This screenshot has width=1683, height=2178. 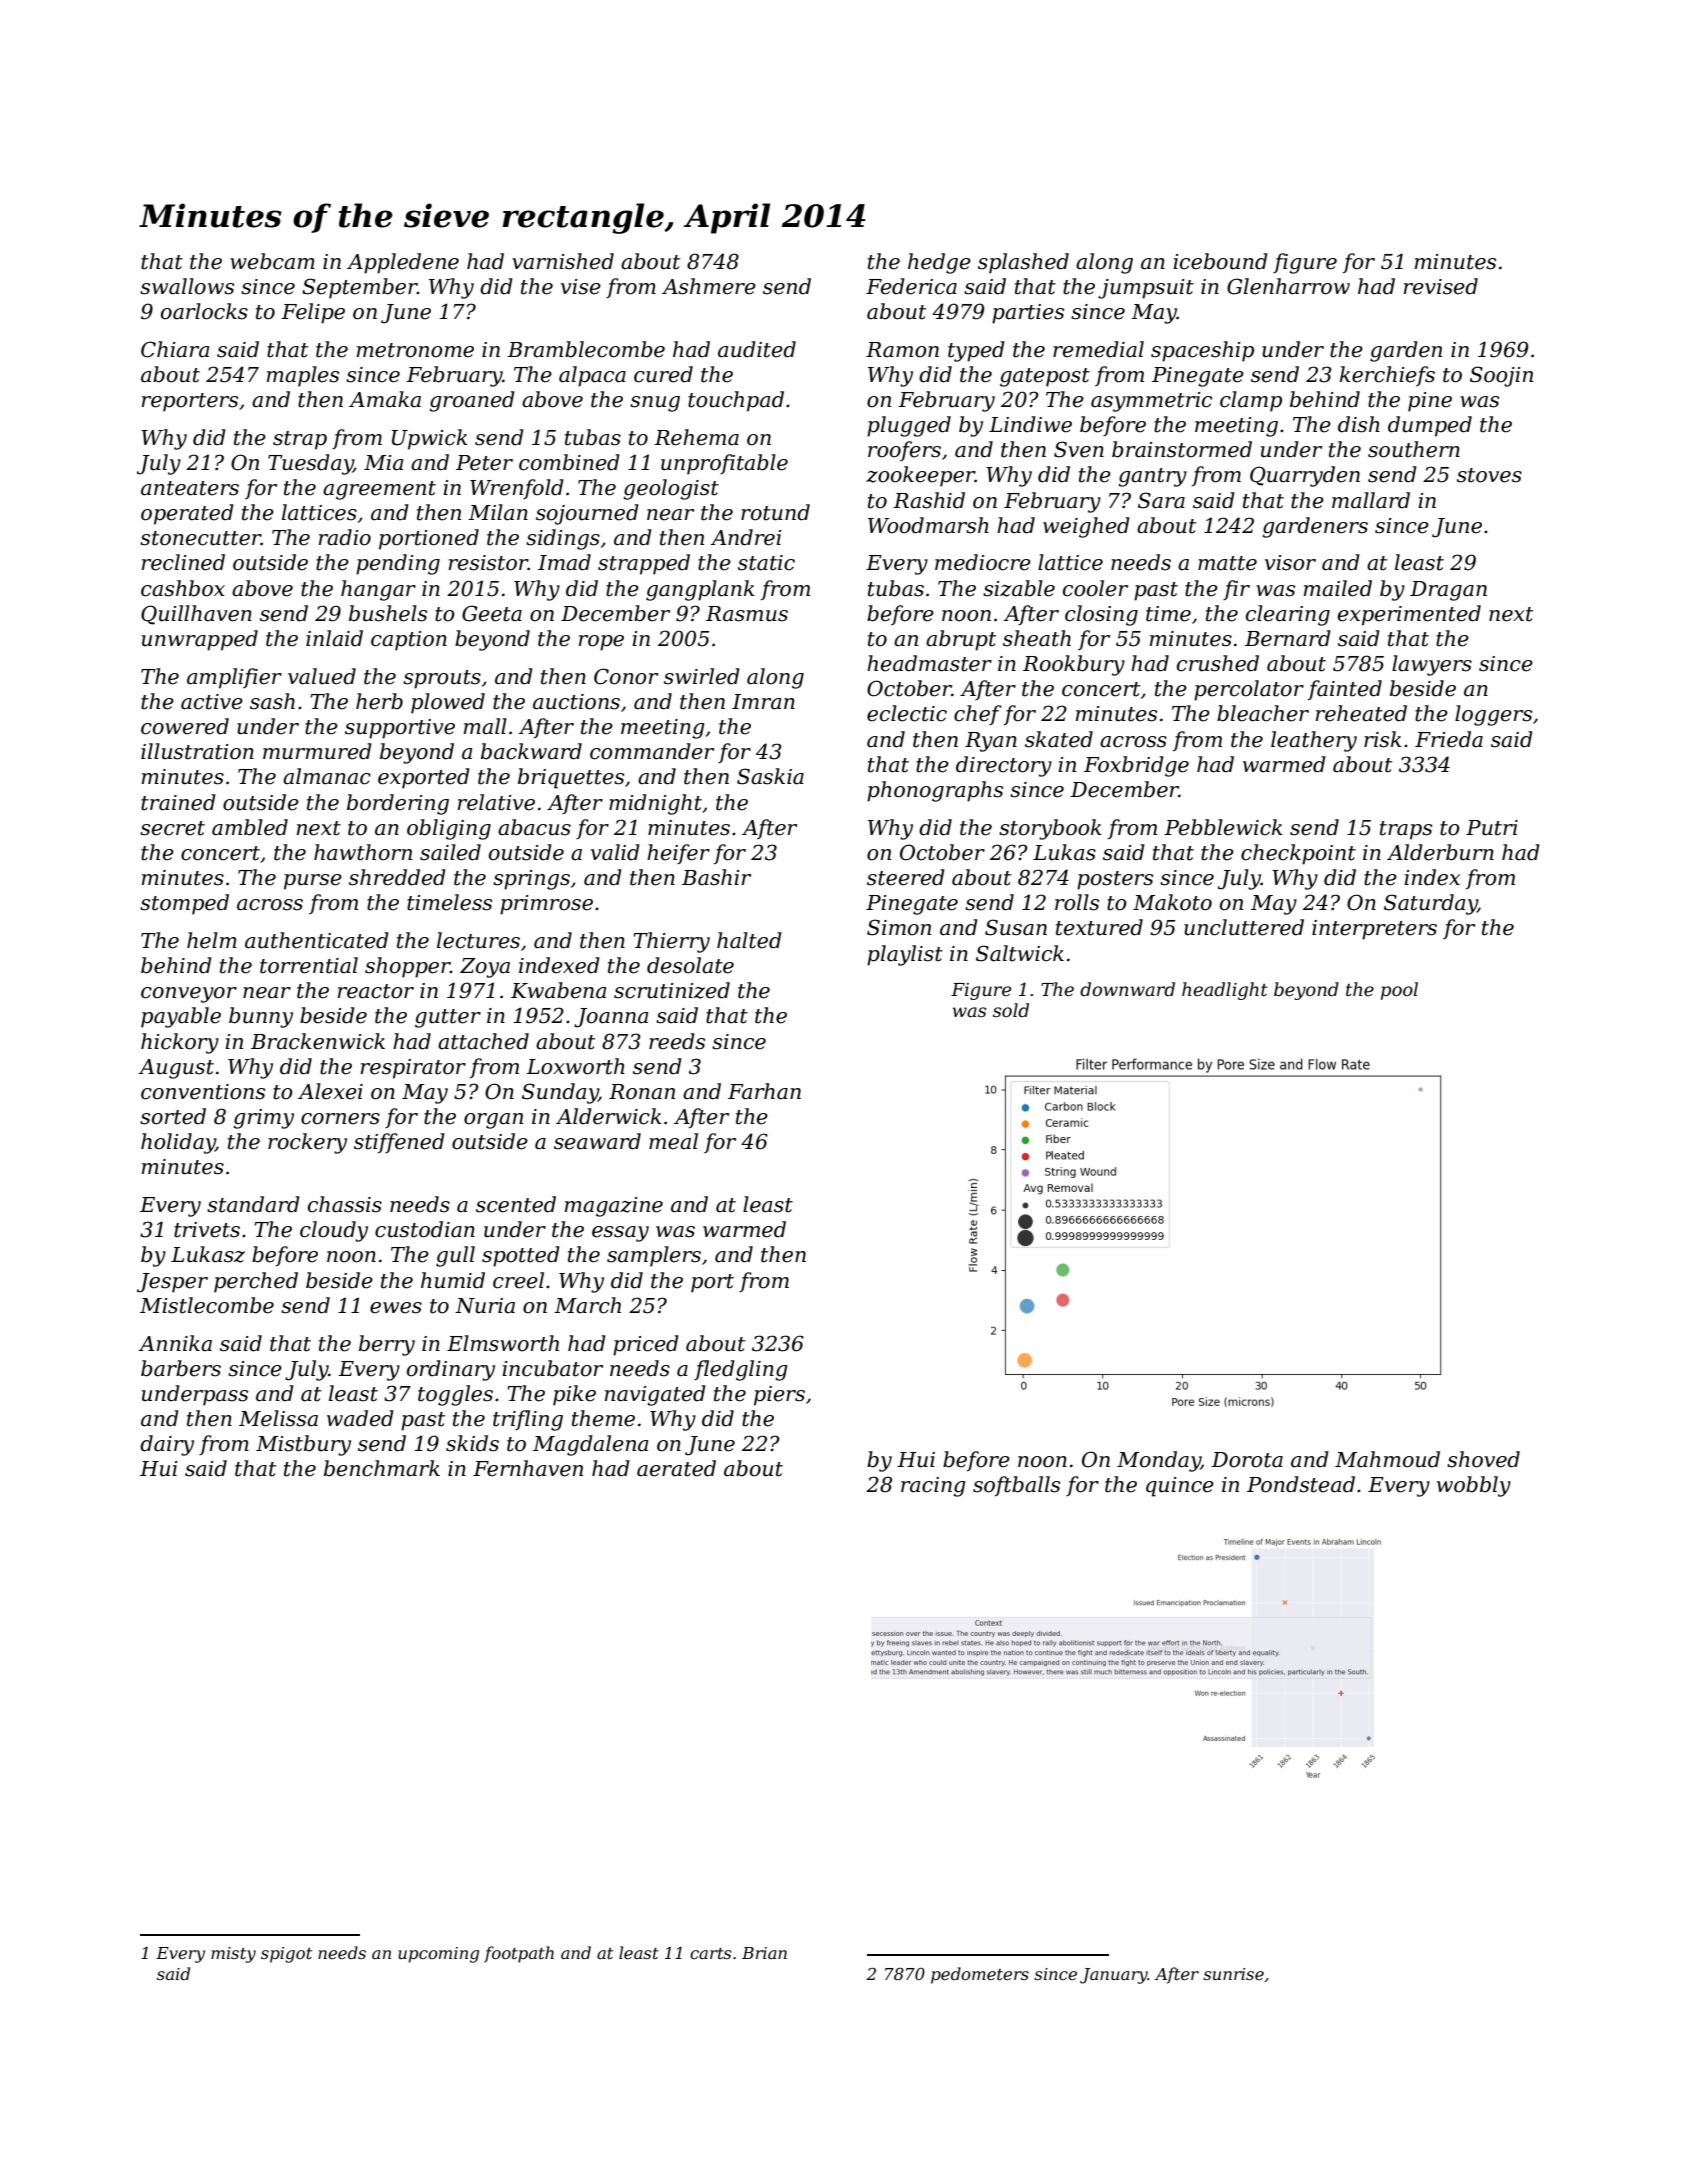 What do you see at coordinates (1016, 1486) in the screenshot?
I see `softballs` at bounding box center [1016, 1486].
